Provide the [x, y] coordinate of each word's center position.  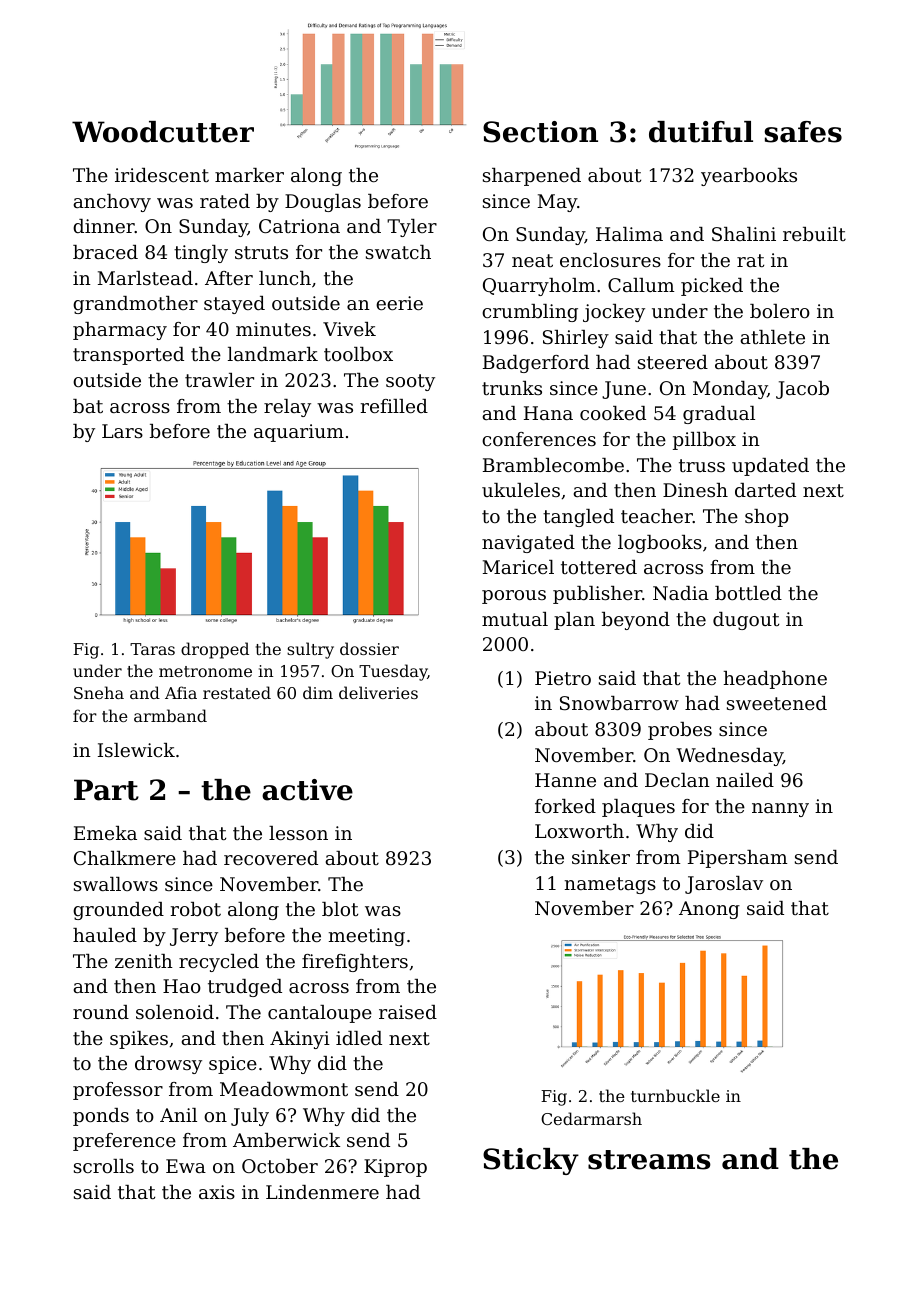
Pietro [563, 678]
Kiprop [395, 1168]
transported [128, 356]
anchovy [112, 203]
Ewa [186, 1166]
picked [712, 287]
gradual [719, 415]
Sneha [99, 692]
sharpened [532, 177]
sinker [601, 857]
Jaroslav [724, 885]
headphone [775, 680]
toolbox [358, 354]
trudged [245, 988]
